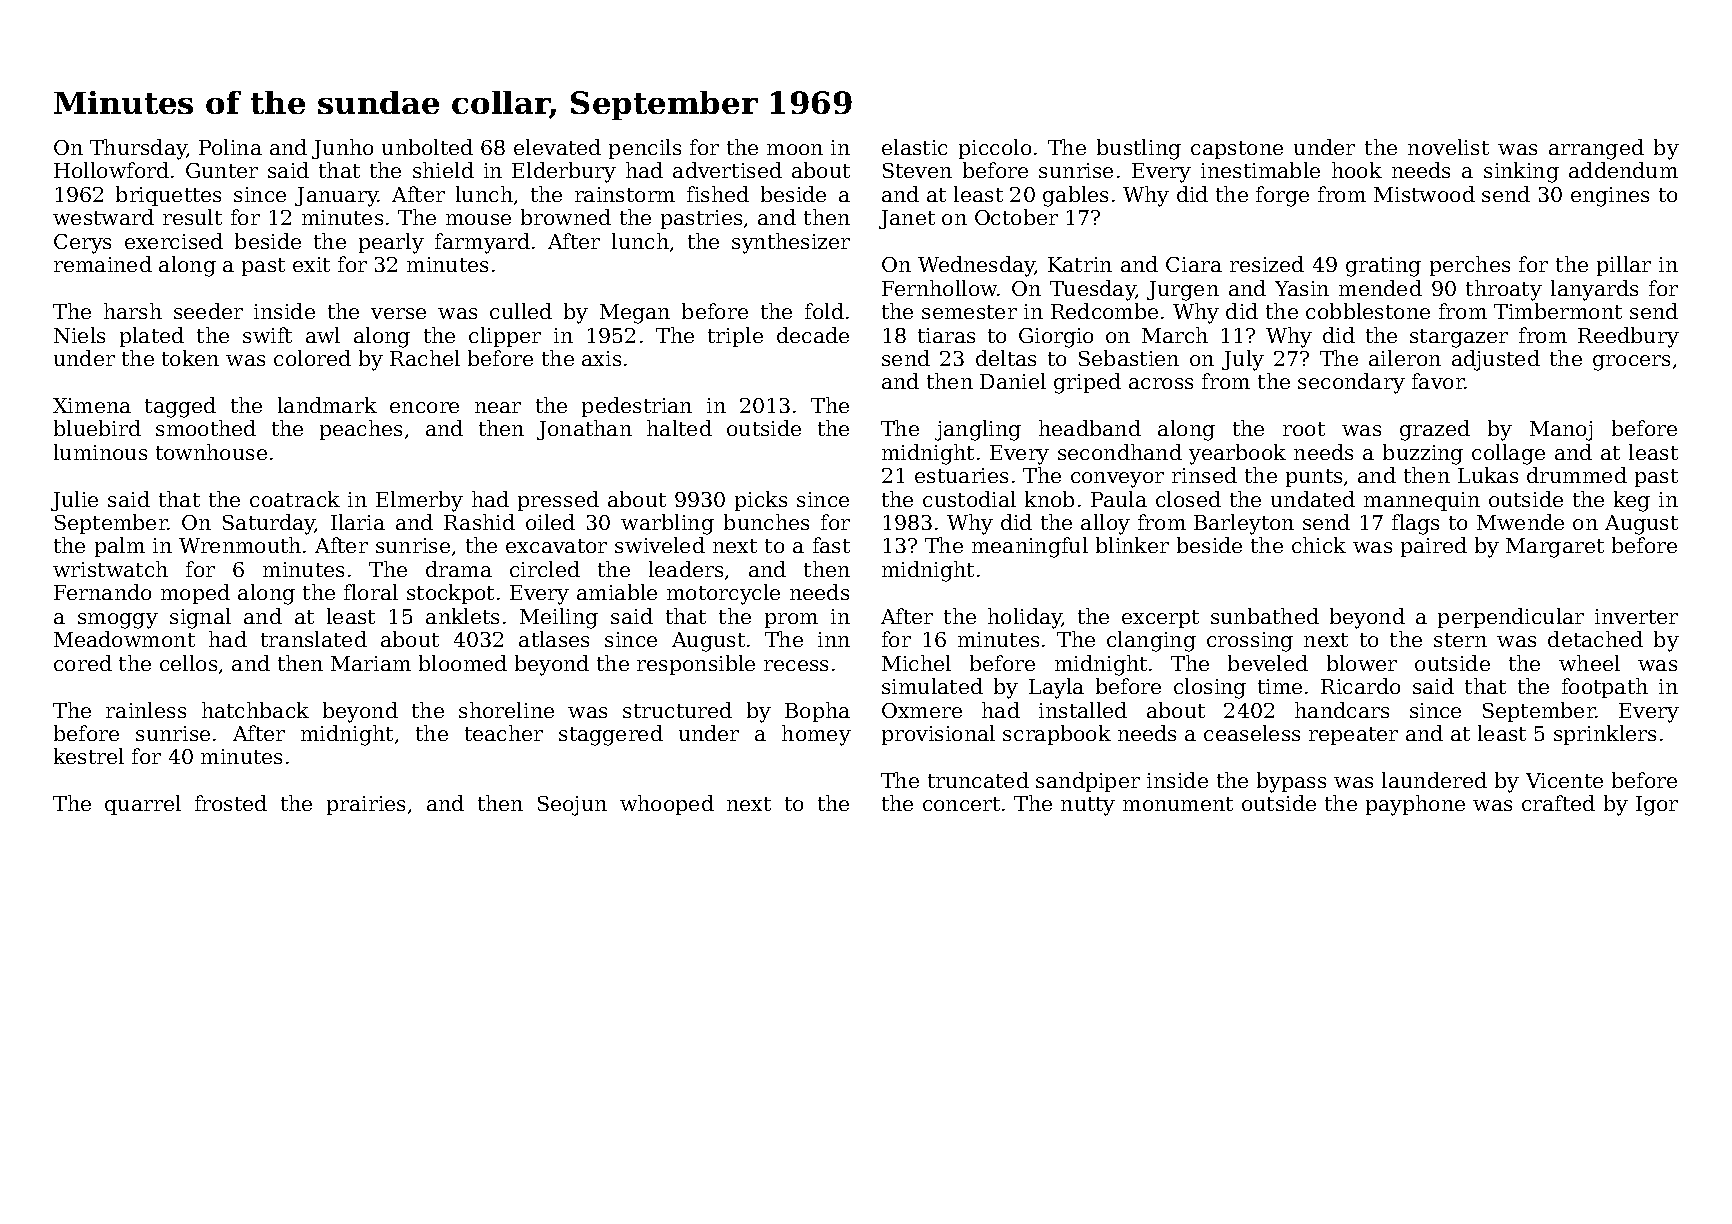 The image size is (1732, 1224). Describe the element at coordinates (190, 358) in the page. I see `token` at that location.
